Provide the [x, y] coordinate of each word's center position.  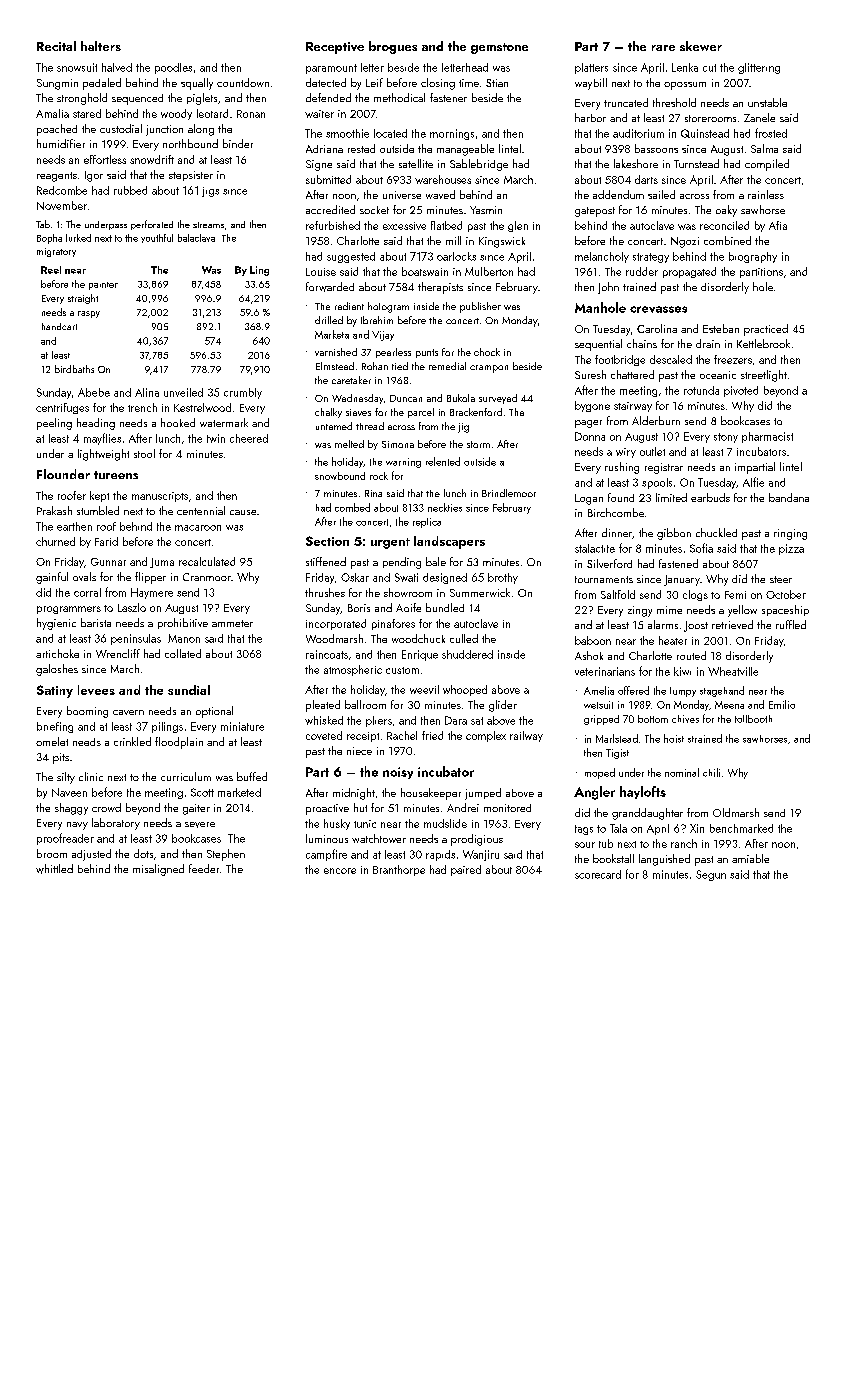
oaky [726, 211]
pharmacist [767, 437]
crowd [106, 807]
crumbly [243, 393]
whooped [465, 690]
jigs [210, 192]
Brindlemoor [509, 493]
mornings [452, 134]
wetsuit [598, 705]
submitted [328, 179]
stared [87, 113]
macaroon [198, 528]
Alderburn [656, 420]
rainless [766, 194]
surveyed [498, 399]
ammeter [232, 623]
